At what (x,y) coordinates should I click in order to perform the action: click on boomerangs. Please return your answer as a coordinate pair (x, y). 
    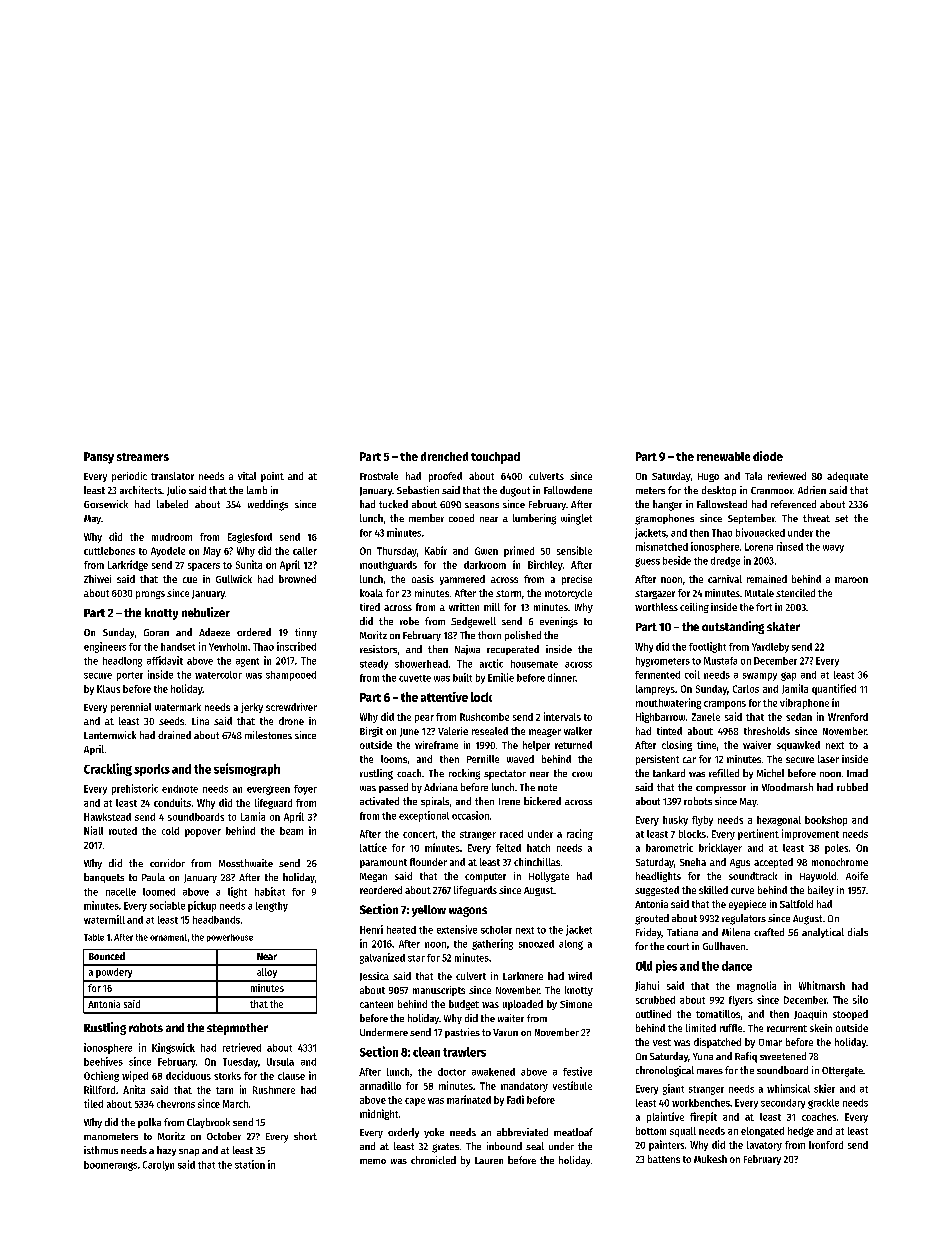
    Looking at the image, I should click on (110, 1166).
